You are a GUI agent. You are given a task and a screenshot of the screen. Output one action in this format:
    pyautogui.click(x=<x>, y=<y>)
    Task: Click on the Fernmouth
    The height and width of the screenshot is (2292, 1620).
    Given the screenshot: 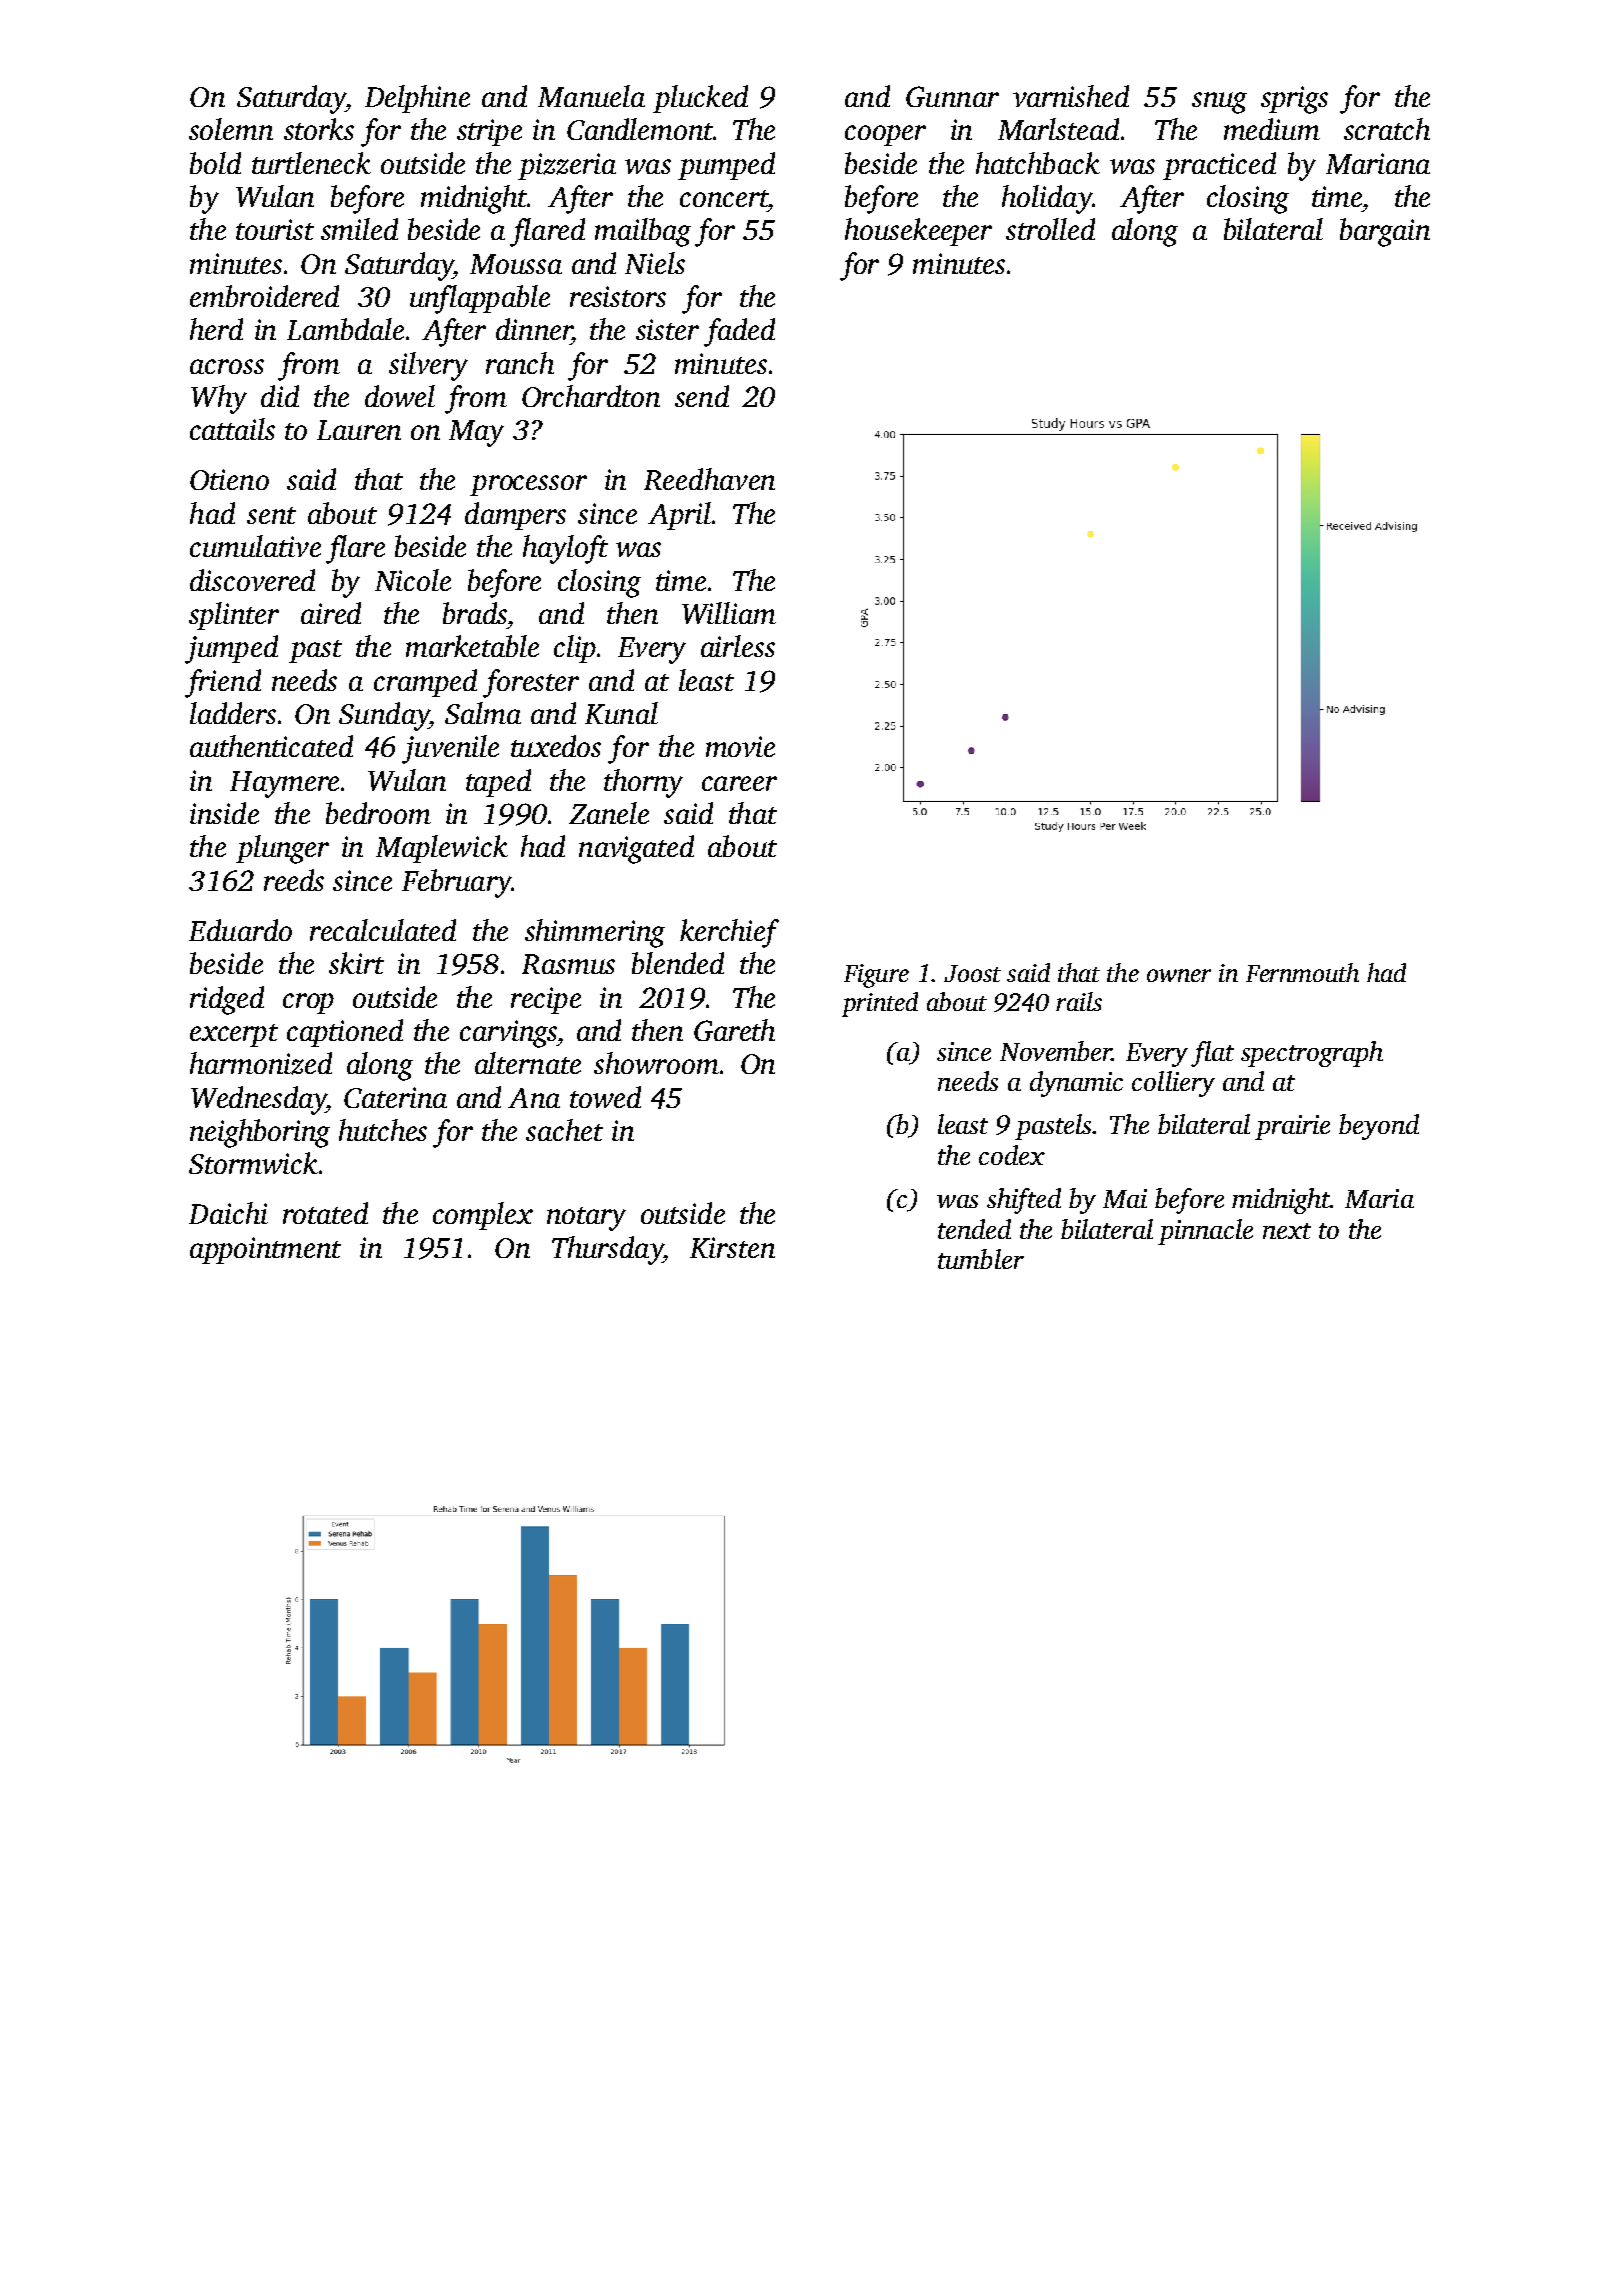 What is the action you would take?
    pyautogui.click(x=1302, y=972)
